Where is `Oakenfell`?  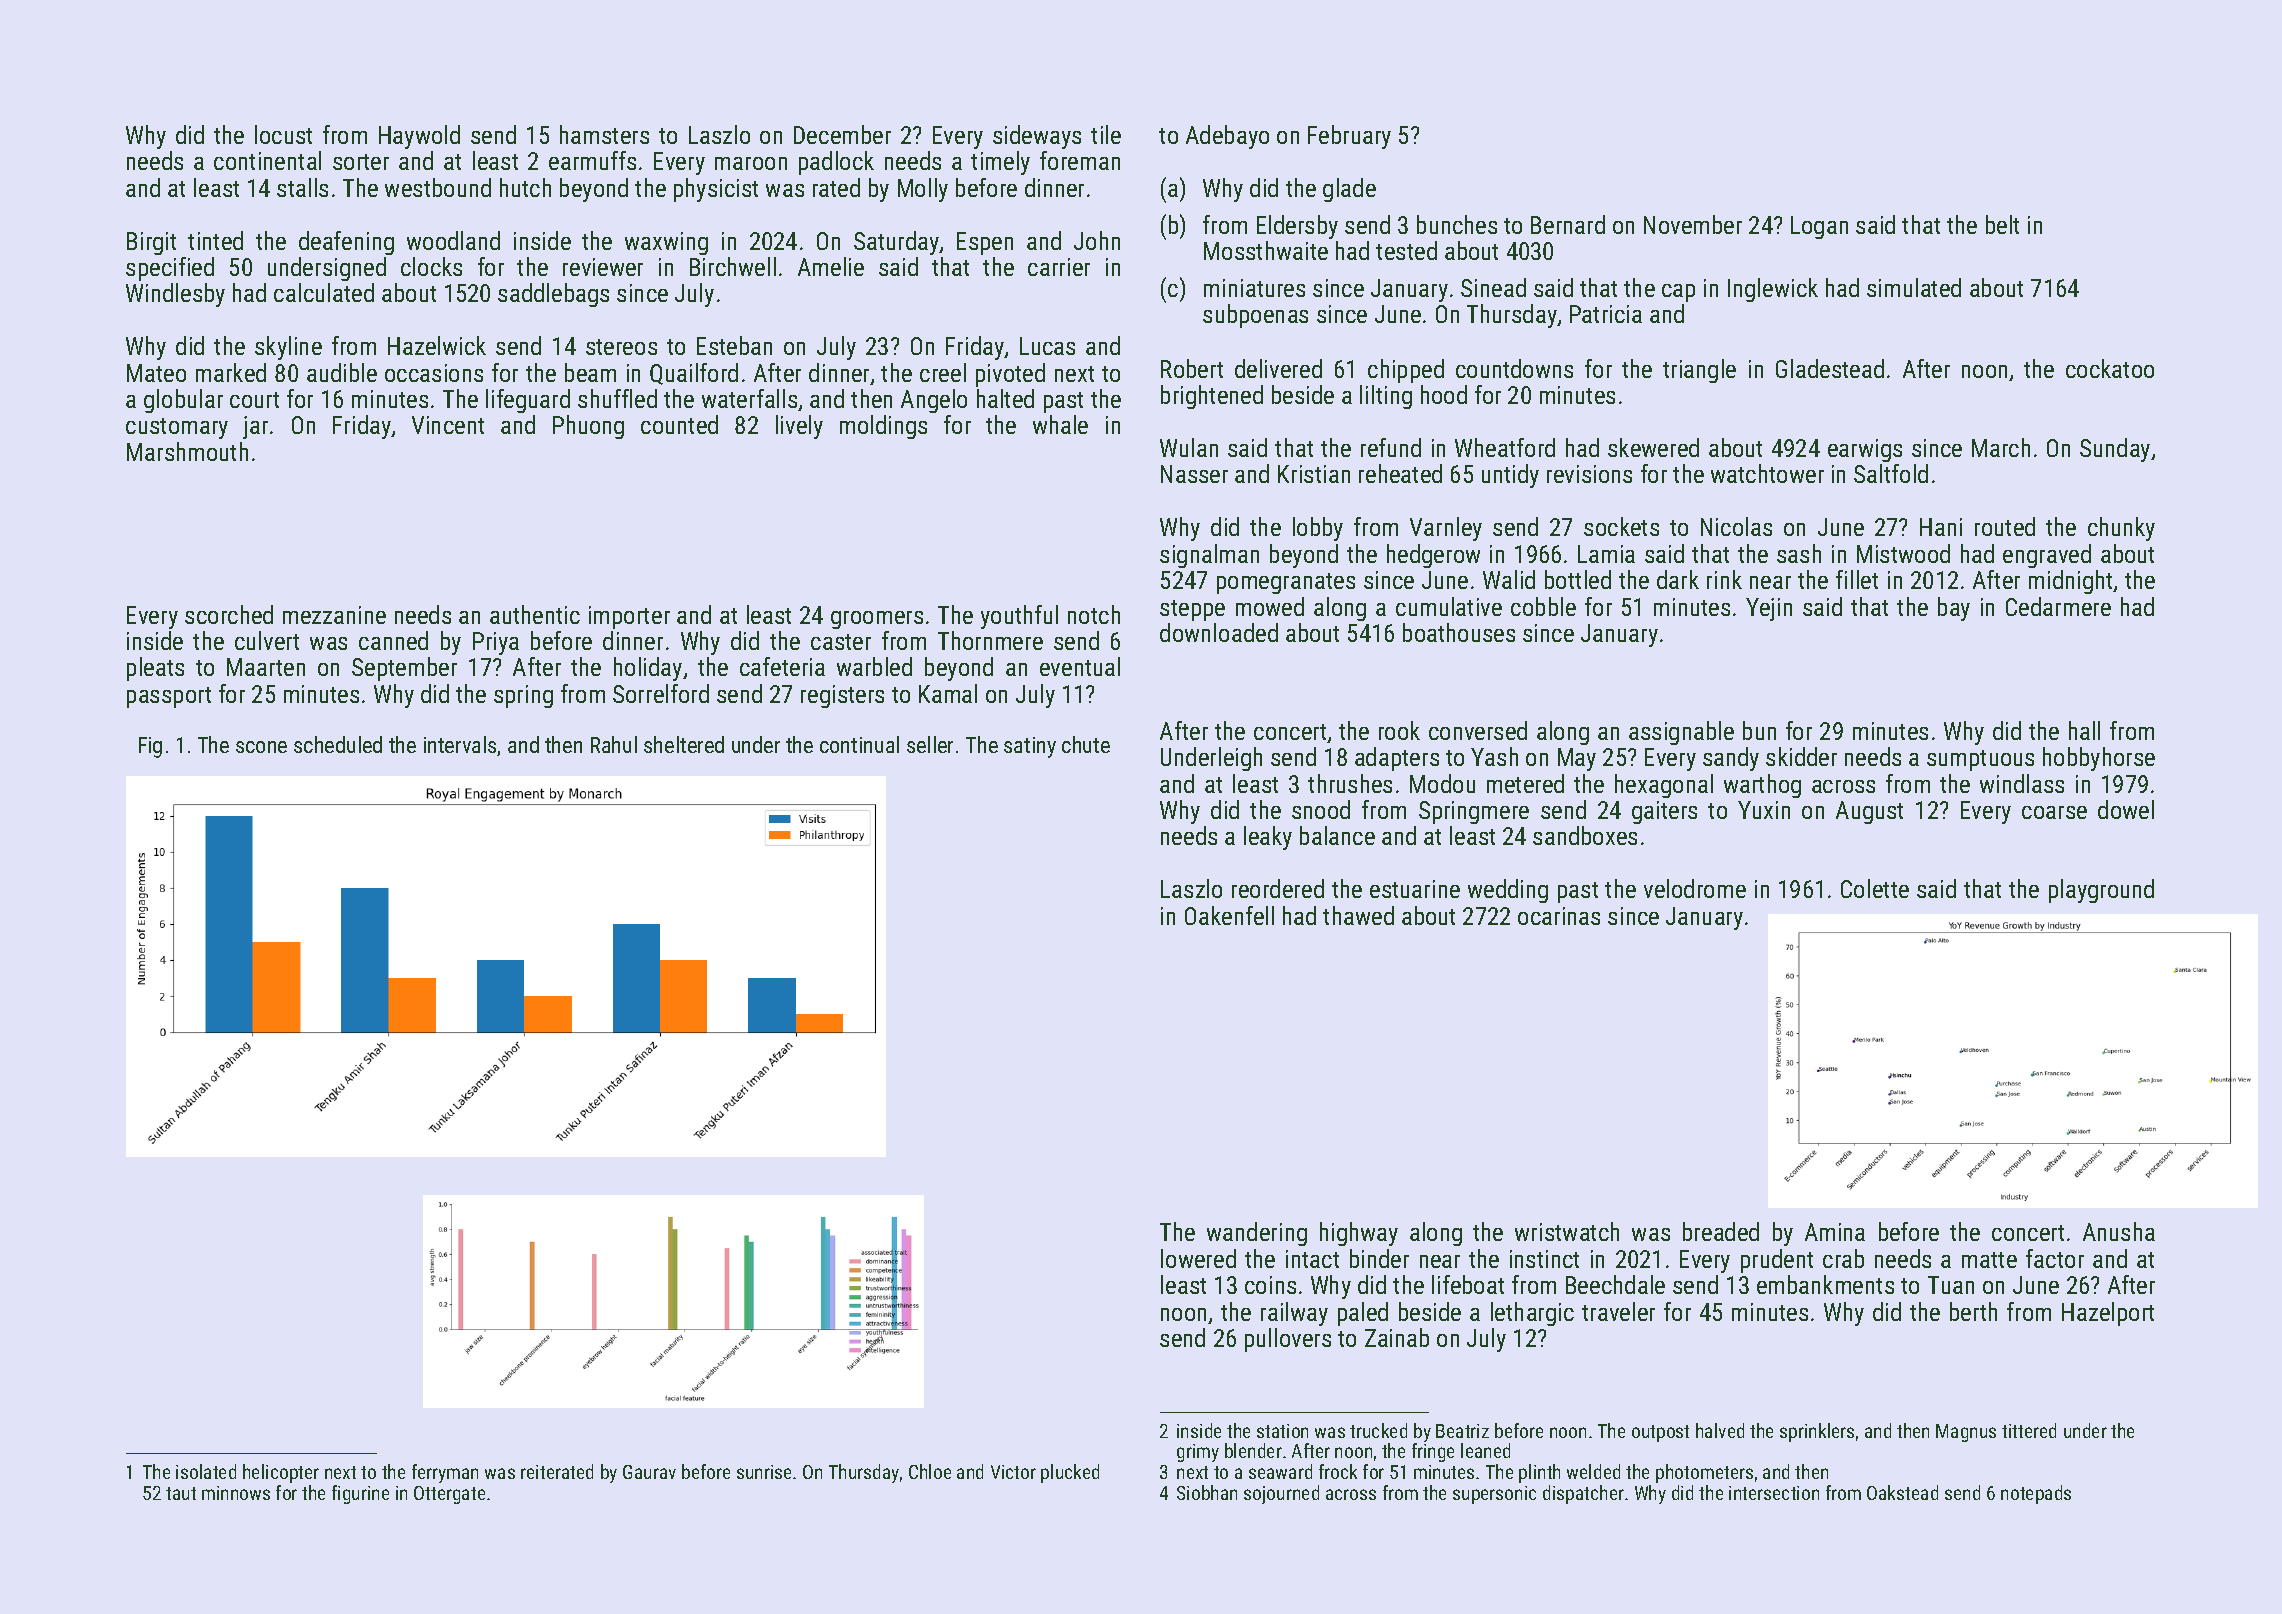 Oakenfell is located at coordinates (1229, 915).
